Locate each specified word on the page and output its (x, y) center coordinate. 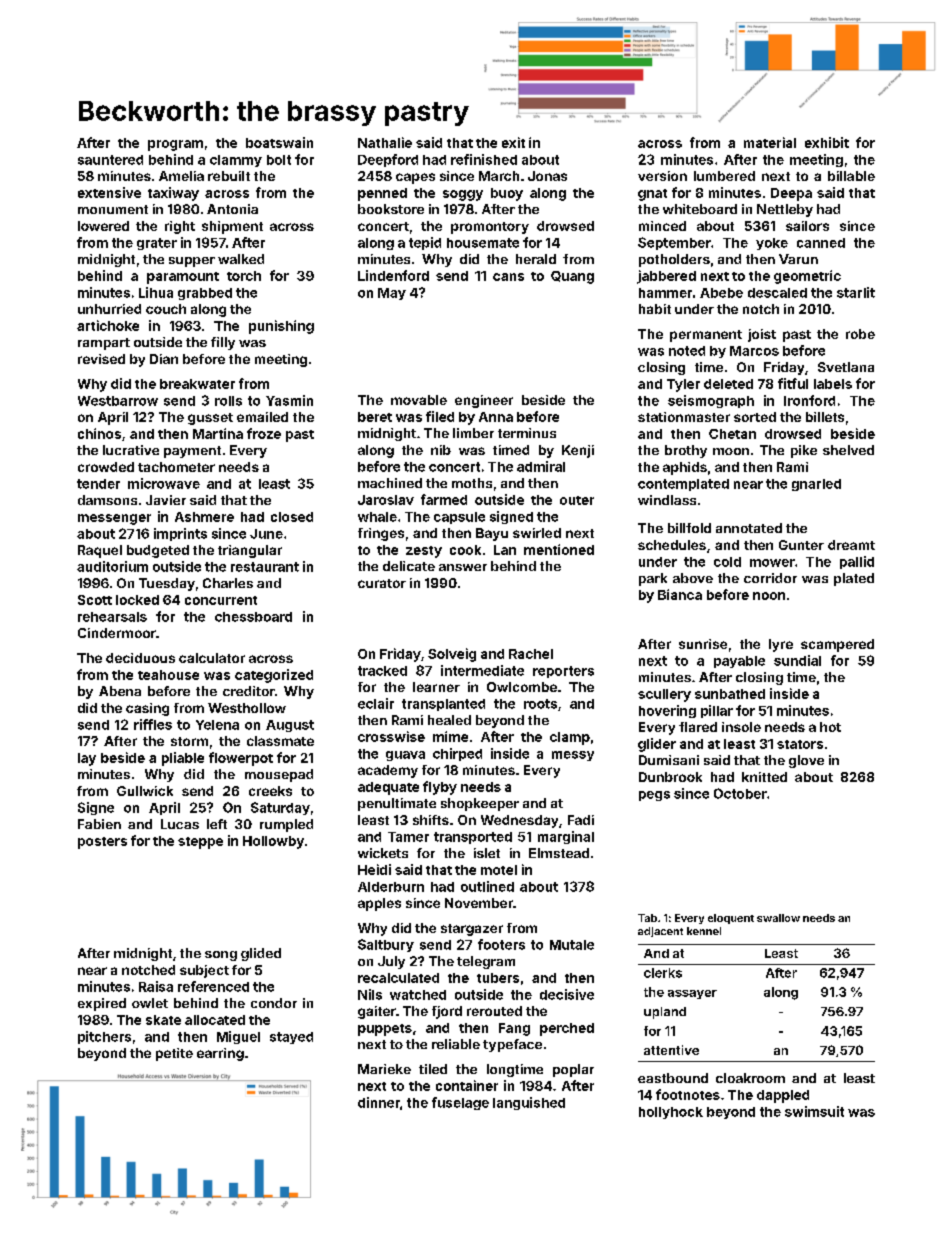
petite (174, 1054)
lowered (103, 226)
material (770, 142)
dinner (379, 1102)
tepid (425, 243)
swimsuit (814, 1111)
